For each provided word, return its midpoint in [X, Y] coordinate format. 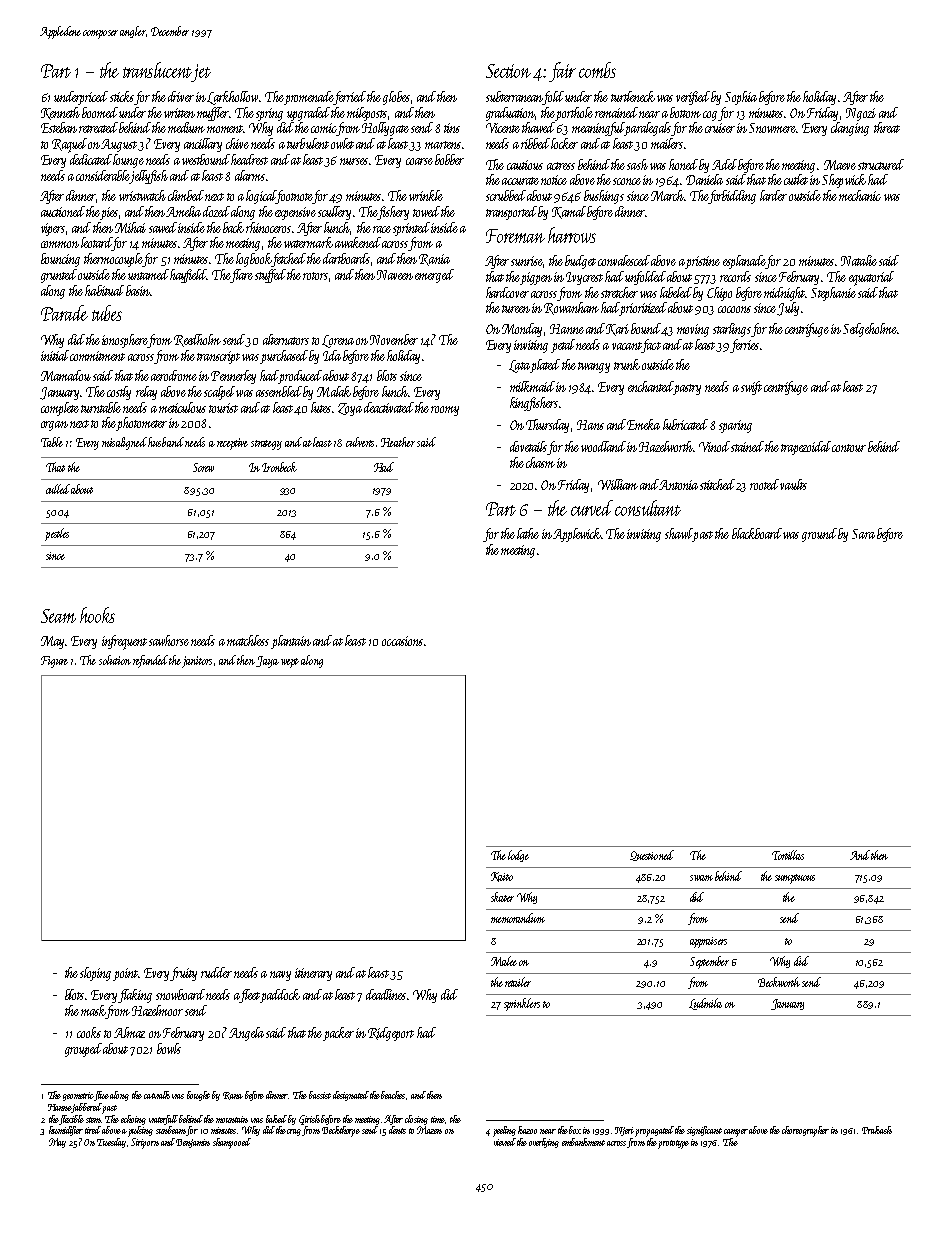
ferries [744, 346]
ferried [350, 98]
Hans [590, 425]
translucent [157, 70]
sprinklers [522, 1004]
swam [701, 878]
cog [710, 116]
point [126, 974]
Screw [203, 467]
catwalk [157, 1095]
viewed [505, 1142]
